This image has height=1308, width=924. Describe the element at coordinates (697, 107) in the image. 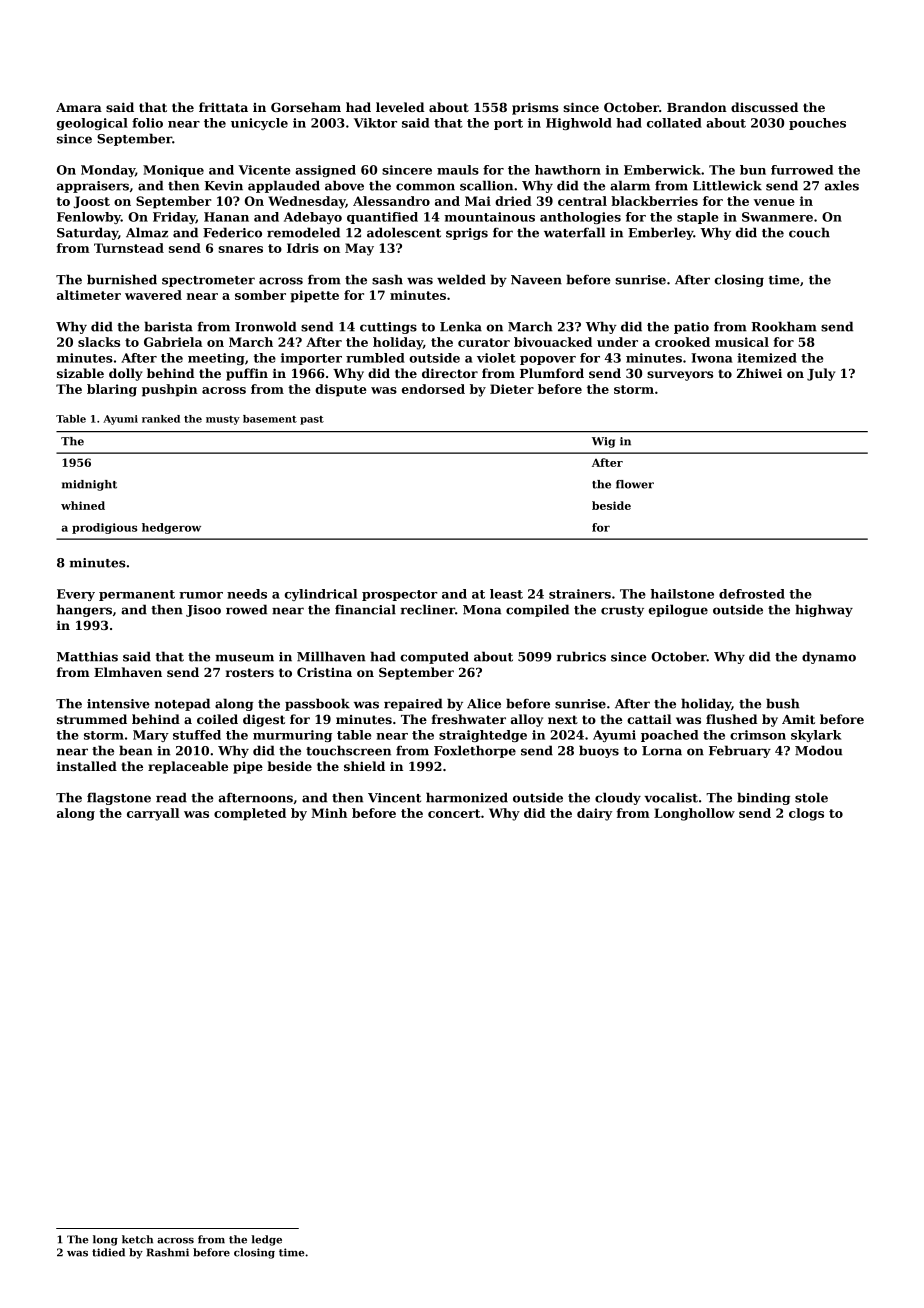

I see `Brandon` at that location.
